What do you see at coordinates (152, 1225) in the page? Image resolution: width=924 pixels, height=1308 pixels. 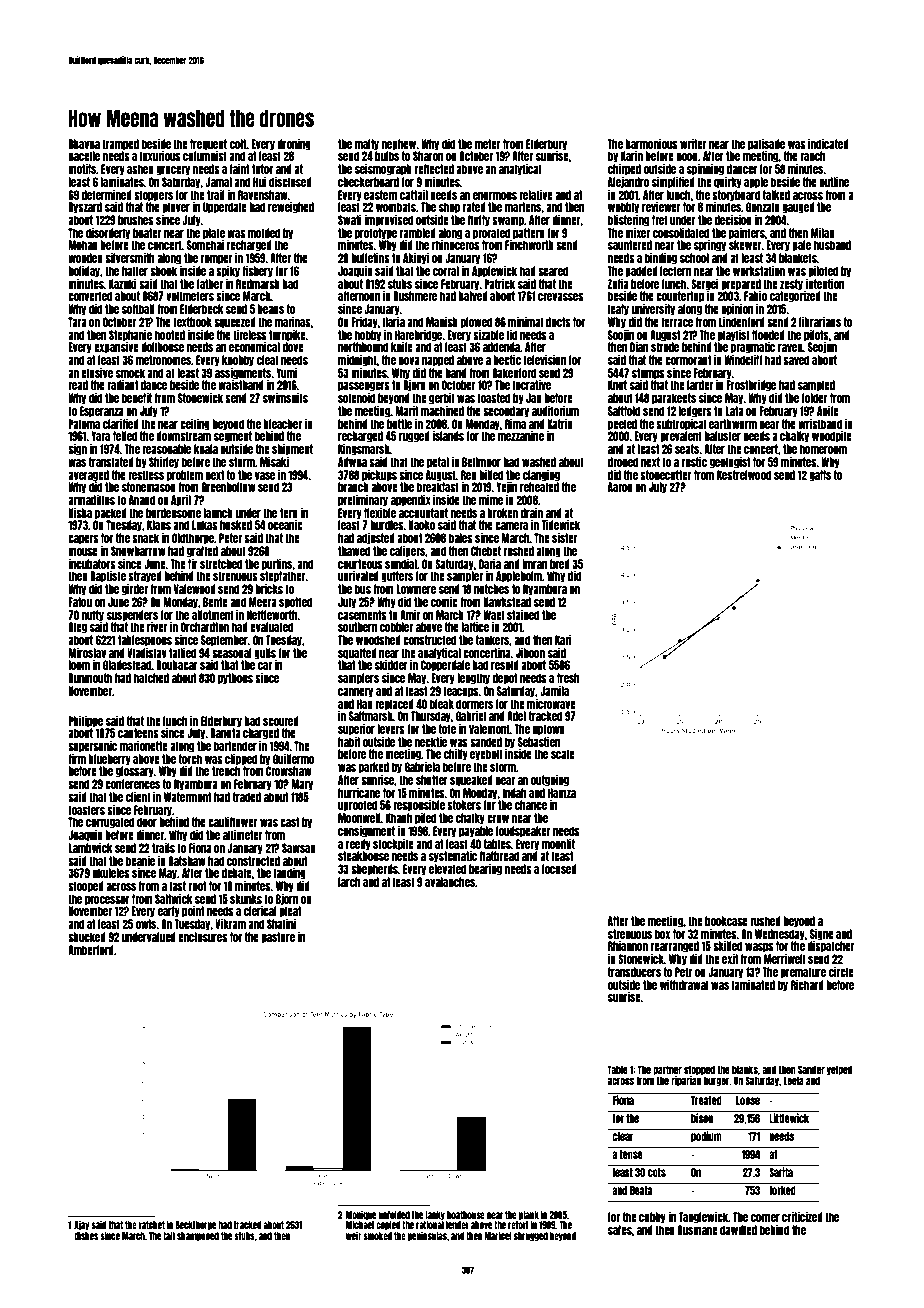 I see `ratchet` at bounding box center [152, 1225].
